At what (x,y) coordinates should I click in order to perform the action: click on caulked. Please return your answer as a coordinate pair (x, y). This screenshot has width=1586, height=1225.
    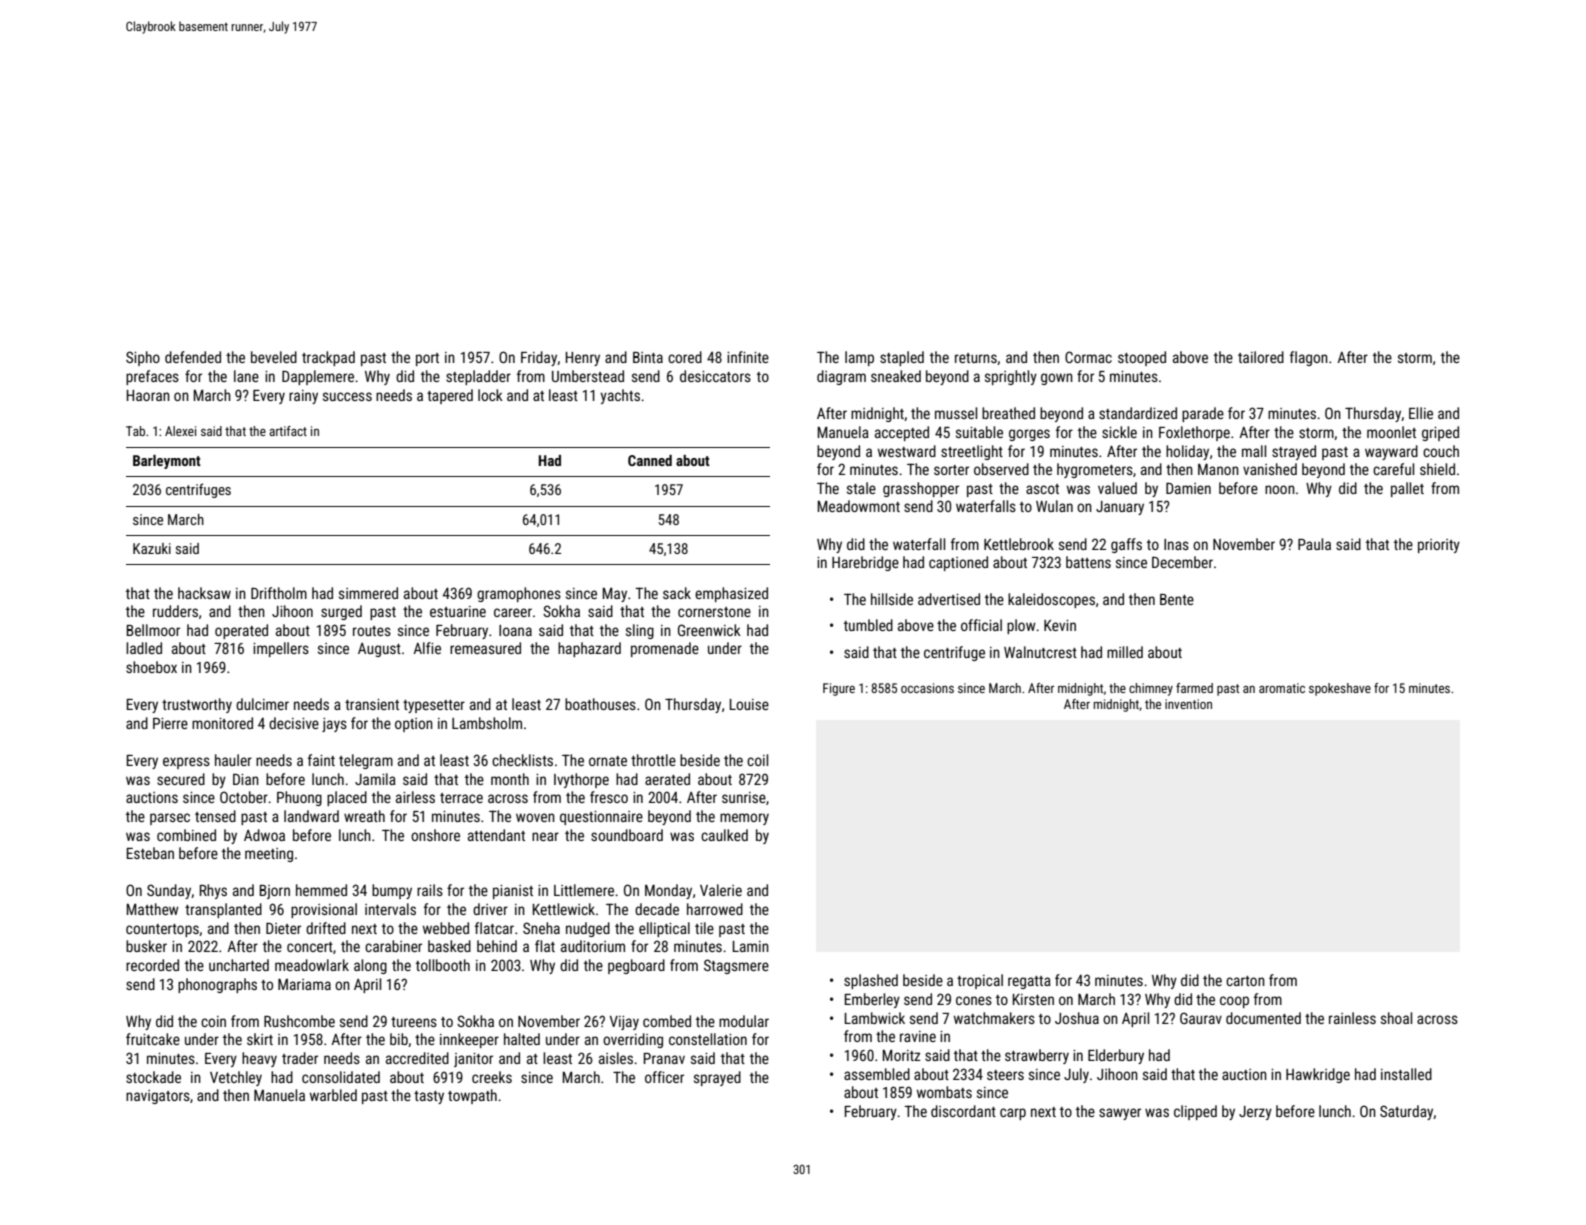
    Looking at the image, I should click on (724, 835).
